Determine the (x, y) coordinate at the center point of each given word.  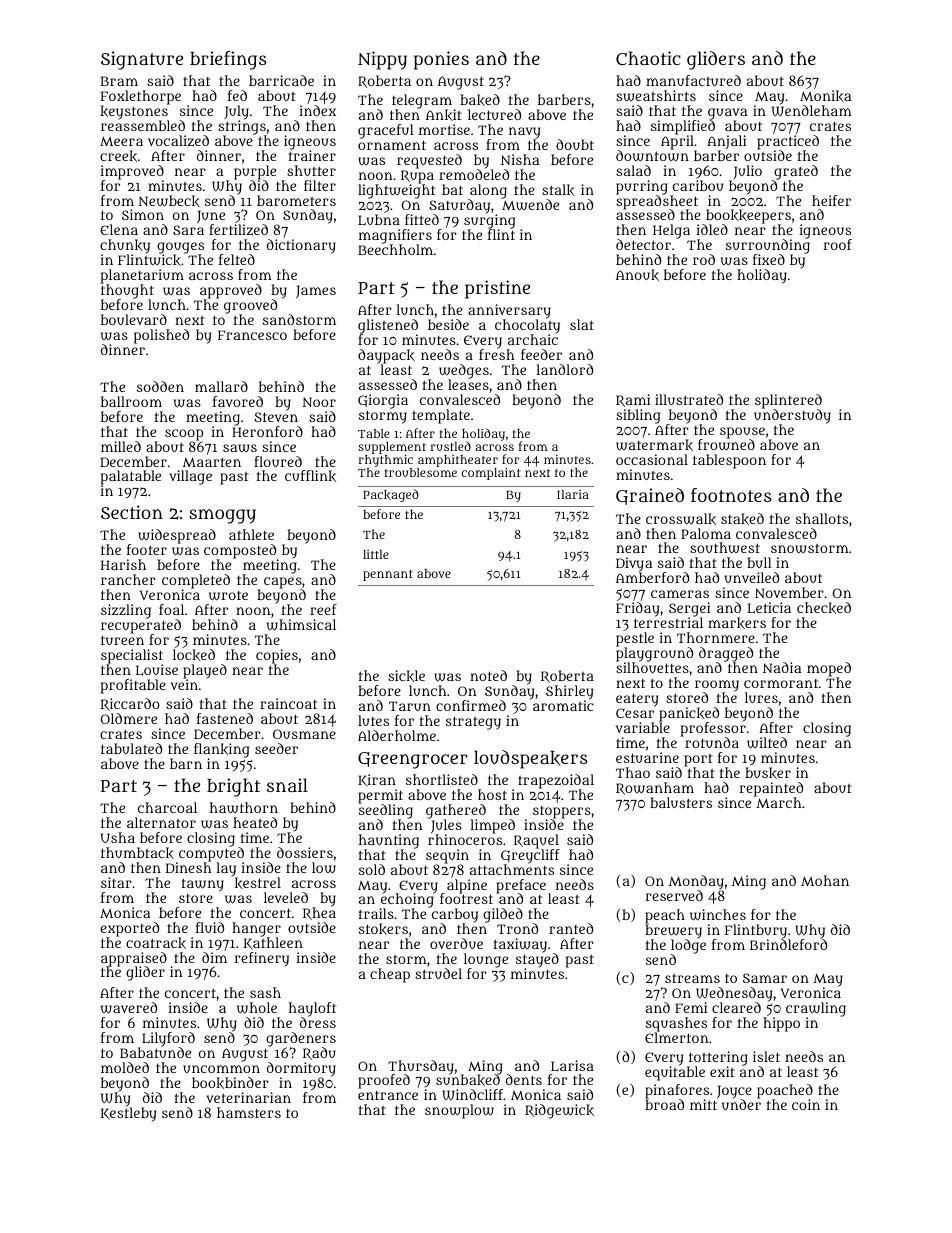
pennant (388, 575)
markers (737, 623)
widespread (177, 536)
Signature (142, 60)
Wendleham (812, 110)
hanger (256, 929)
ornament (392, 145)
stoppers (562, 812)
